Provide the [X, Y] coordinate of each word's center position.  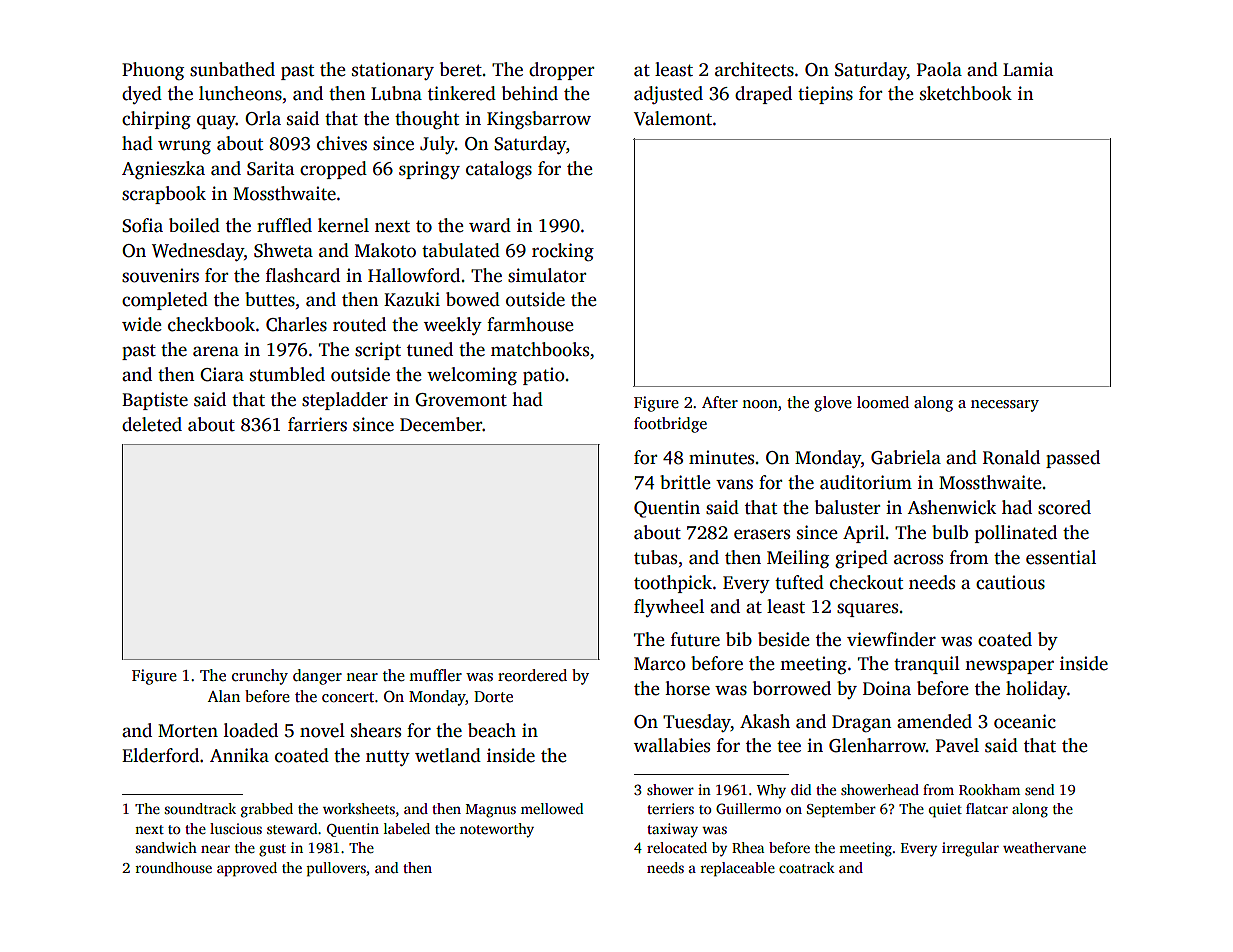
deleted [152, 424]
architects [754, 69]
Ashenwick [951, 507]
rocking [563, 252]
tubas [655, 557]
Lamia [1028, 69]
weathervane [1044, 847]
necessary [1005, 406]
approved [247, 869]
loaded [251, 730]
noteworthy [497, 830]
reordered [532, 675]
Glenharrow [877, 745]
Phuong [153, 71]
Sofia [142, 225]
